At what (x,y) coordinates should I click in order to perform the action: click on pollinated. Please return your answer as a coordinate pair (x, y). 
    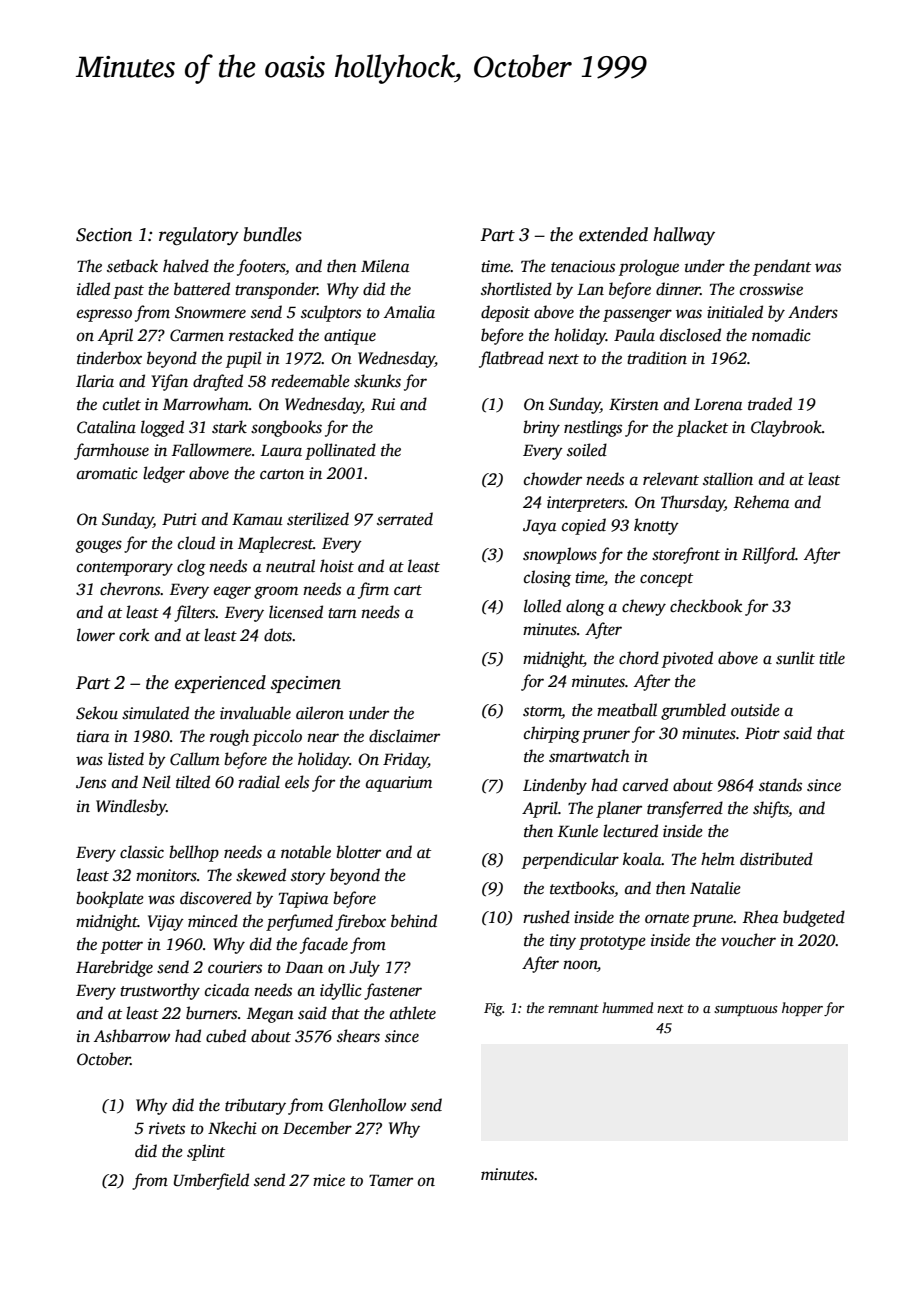
    Looking at the image, I should click on (340, 451).
